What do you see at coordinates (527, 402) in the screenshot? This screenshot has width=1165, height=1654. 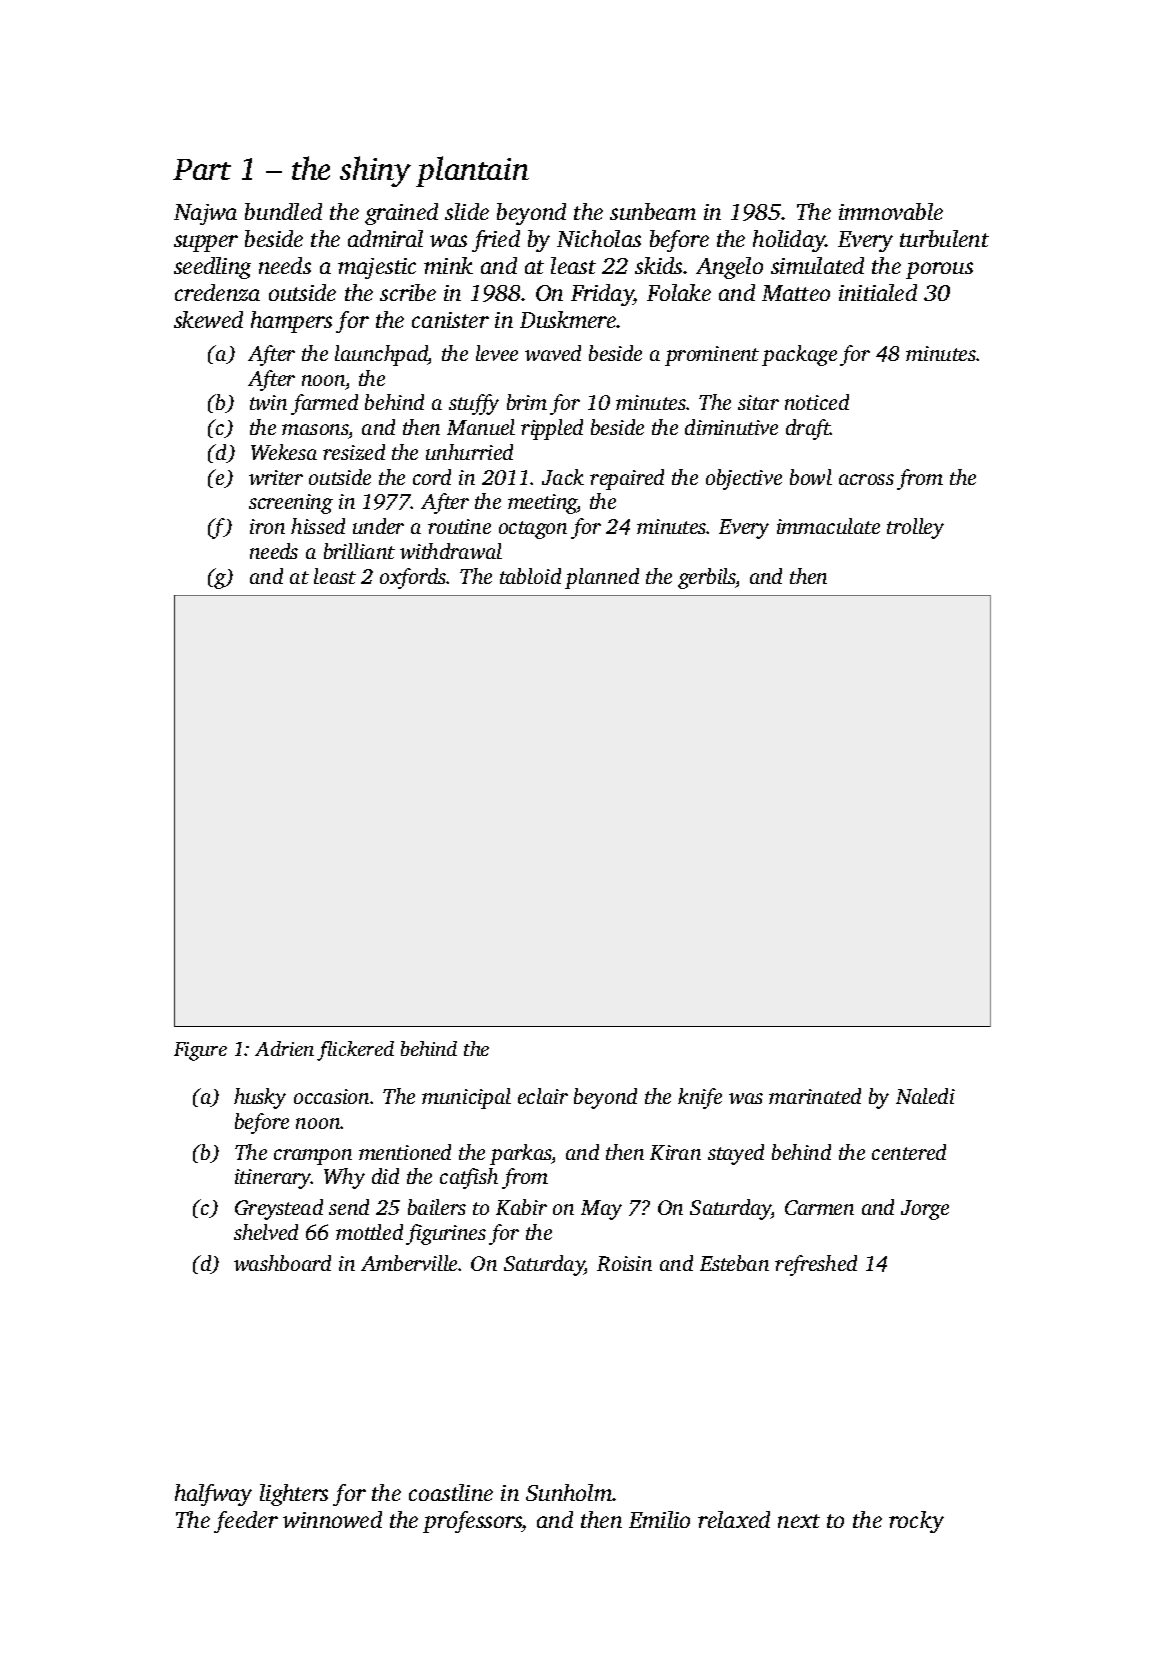 I see `brim` at bounding box center [527, 402].
